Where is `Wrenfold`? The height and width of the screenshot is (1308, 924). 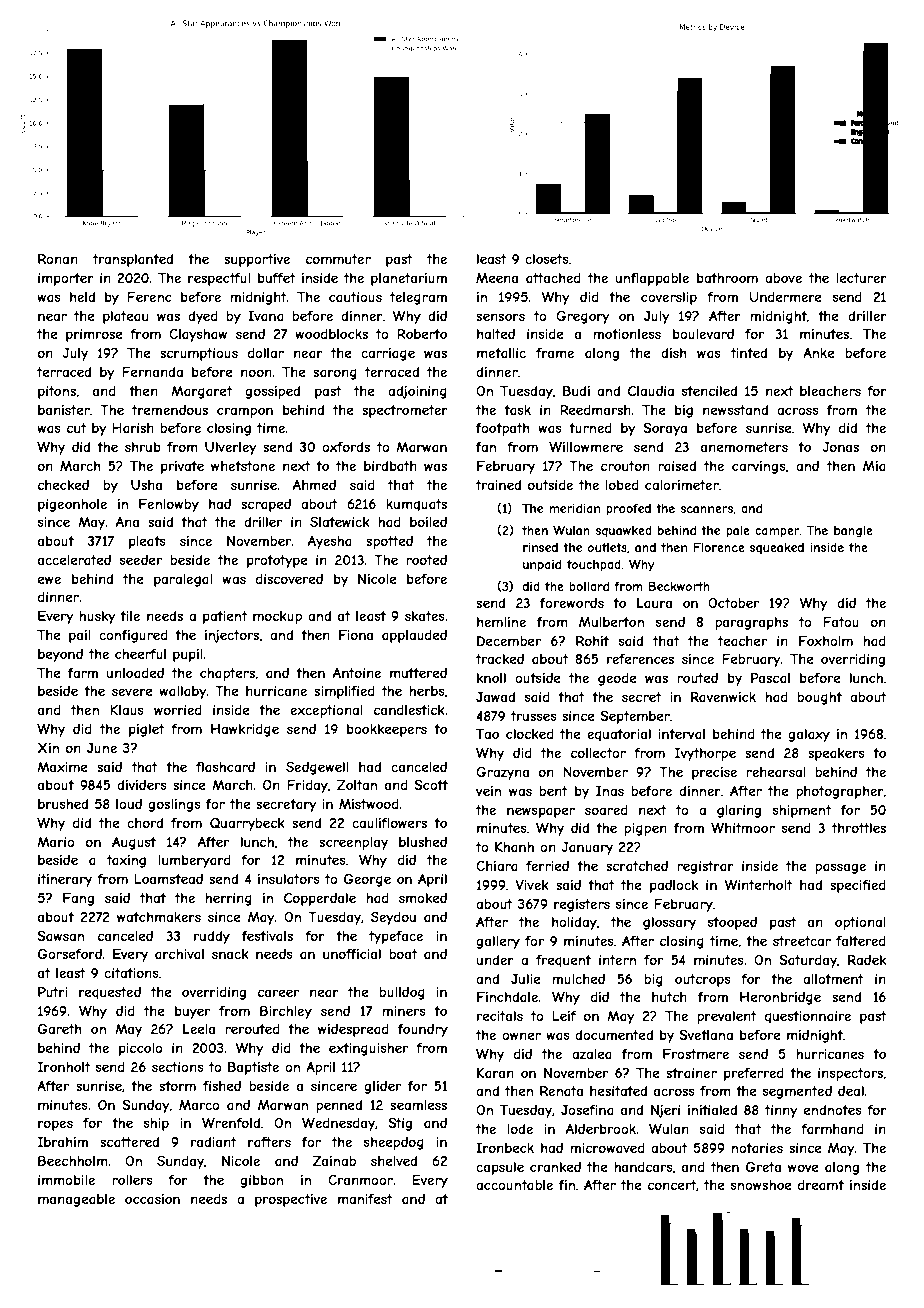
Wrenfold is located at coordinates (231, 1123).
